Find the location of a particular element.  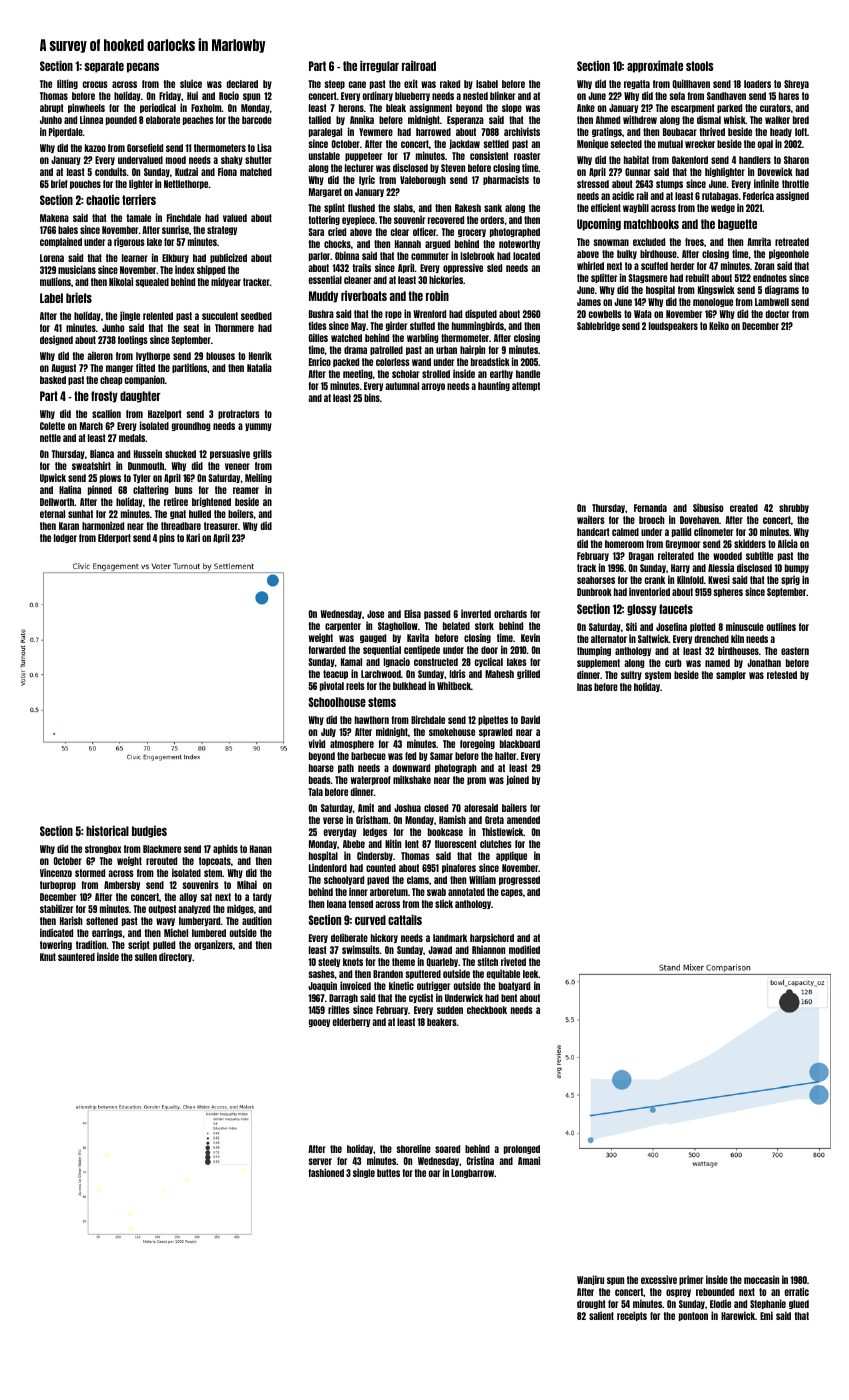

Elderport is located at coordinates (114, 538).
